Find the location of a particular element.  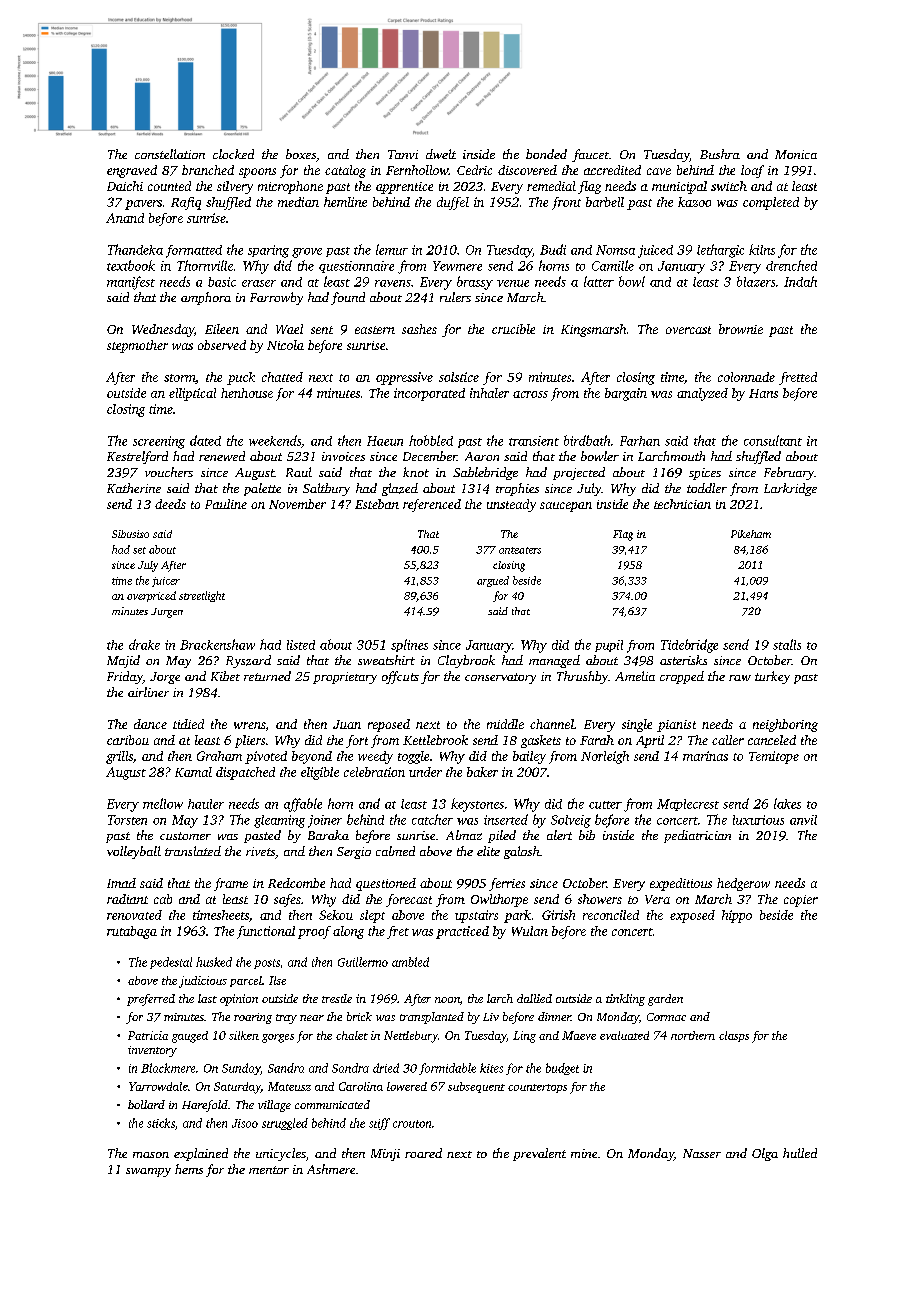

Yewmere is located at coordinates (457, 266).
